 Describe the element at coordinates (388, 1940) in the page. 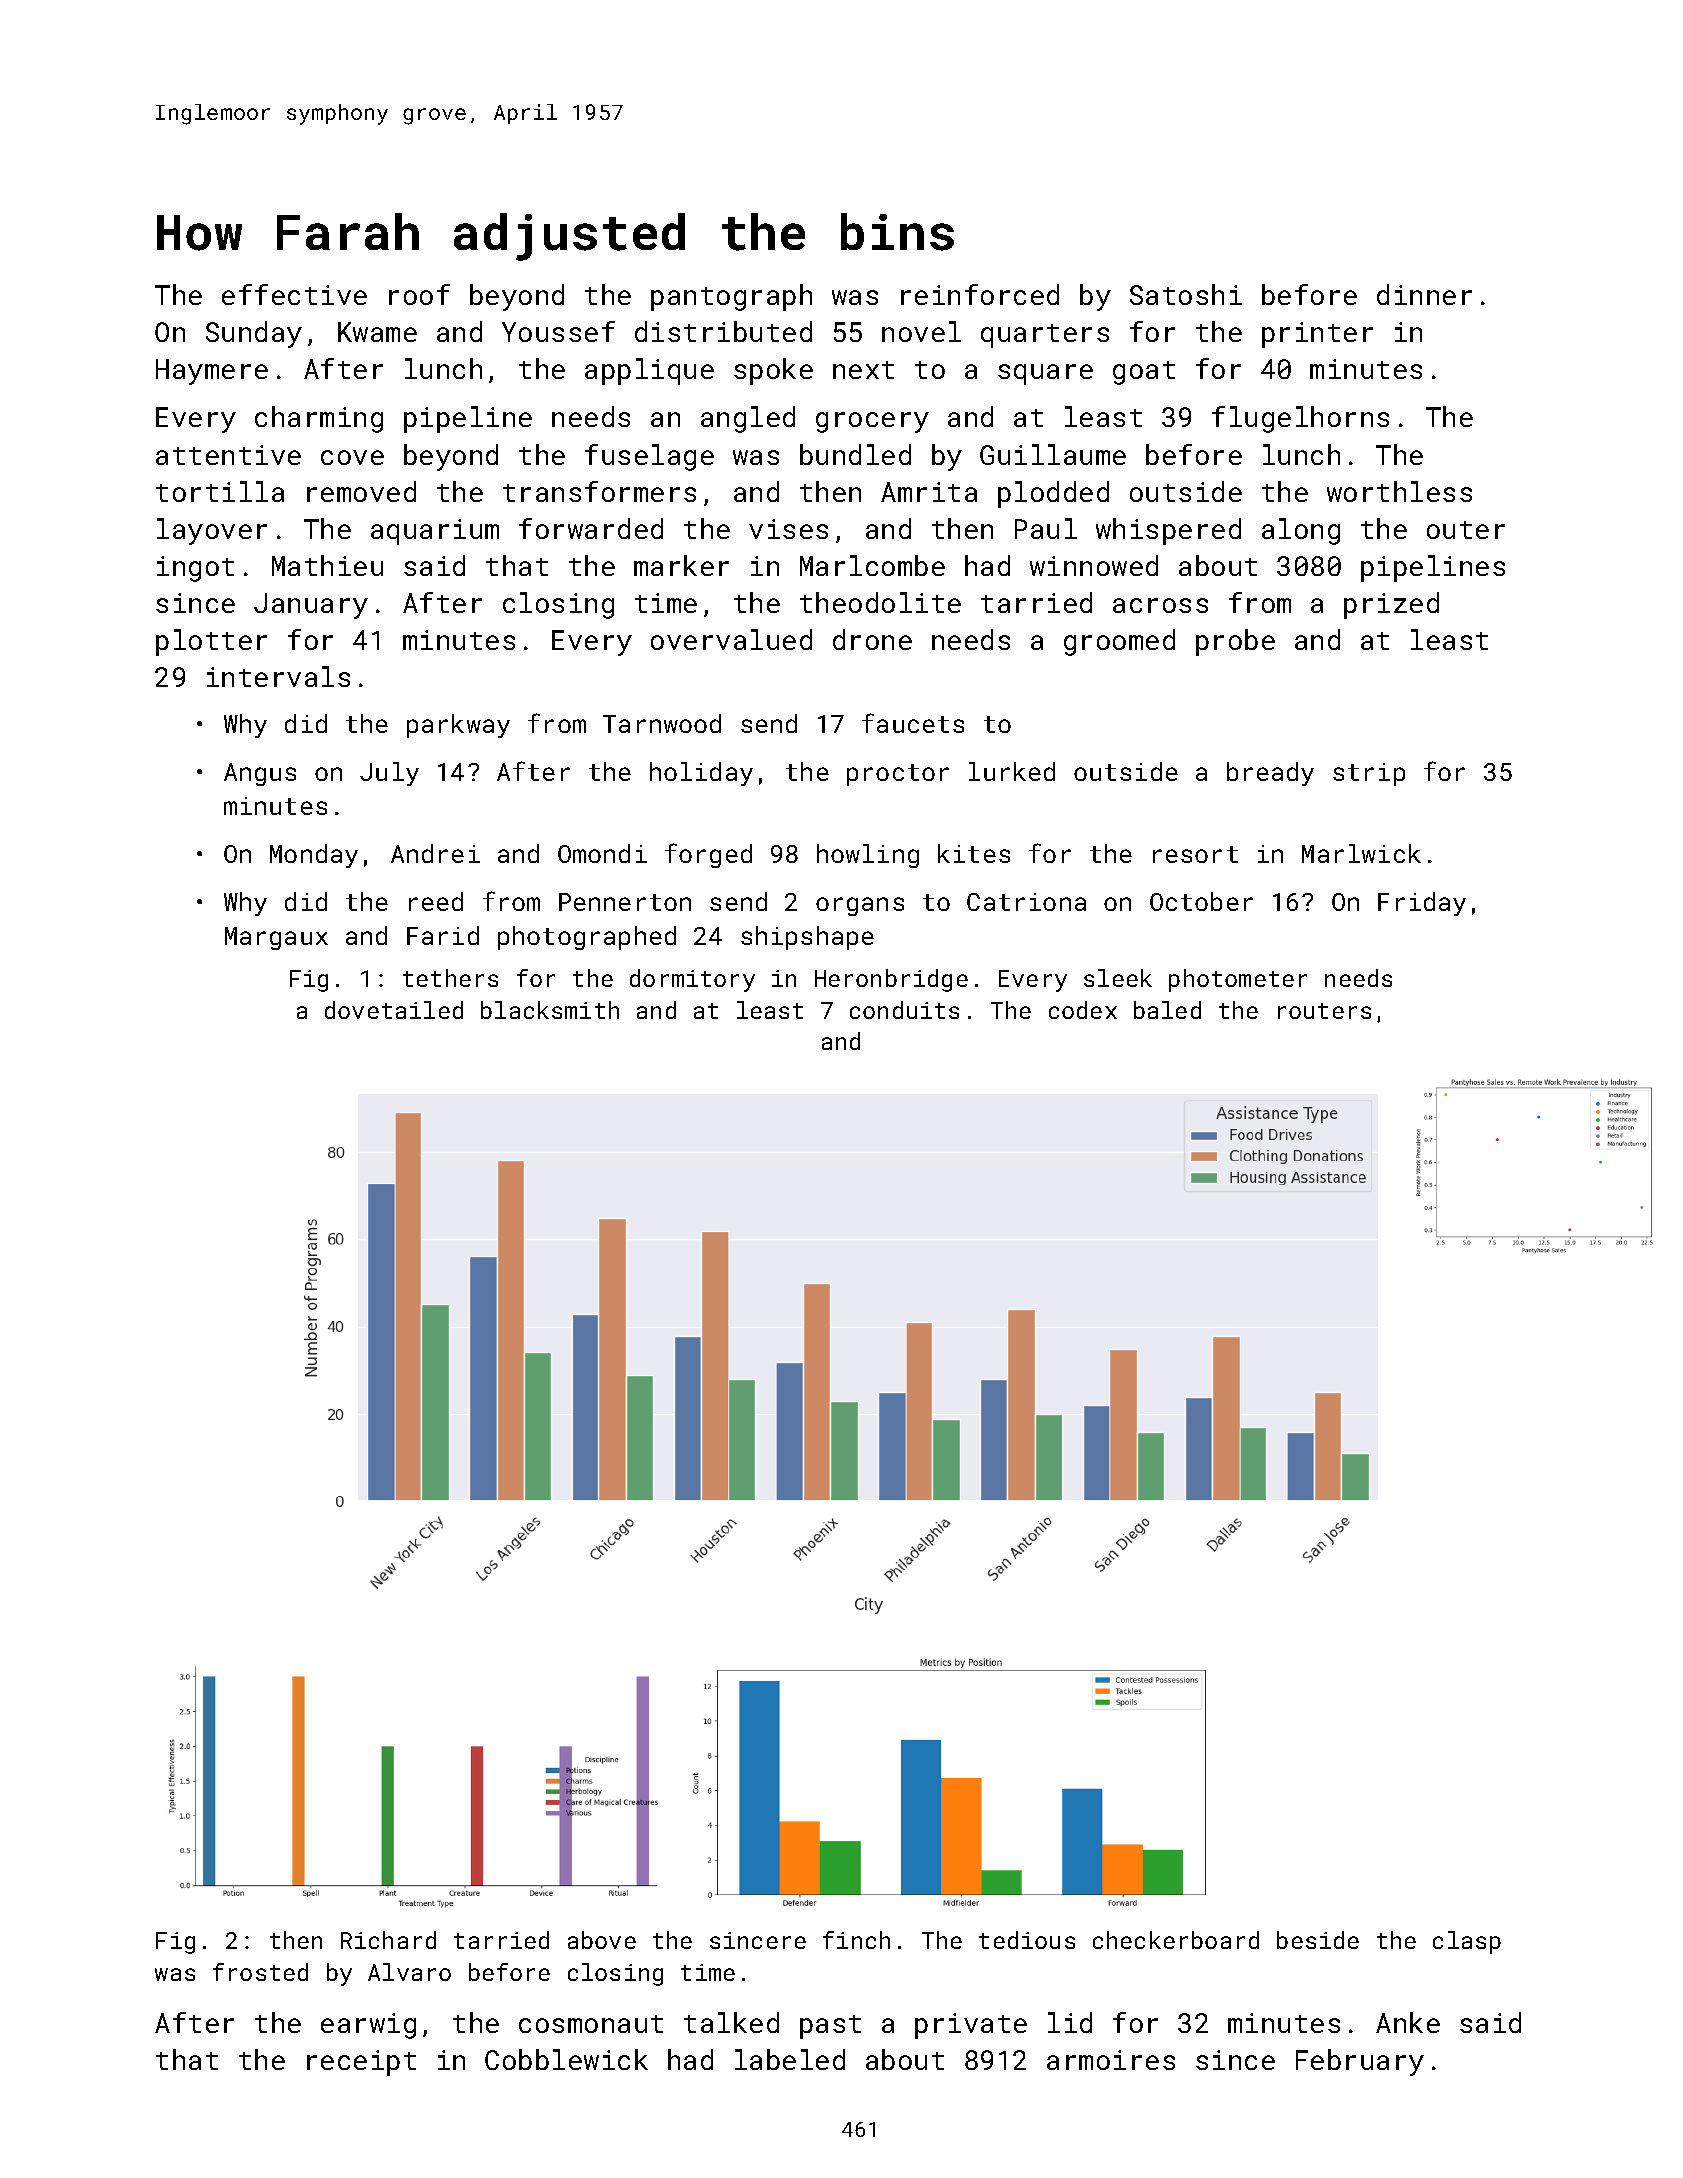

I see `Richard` at that location.
